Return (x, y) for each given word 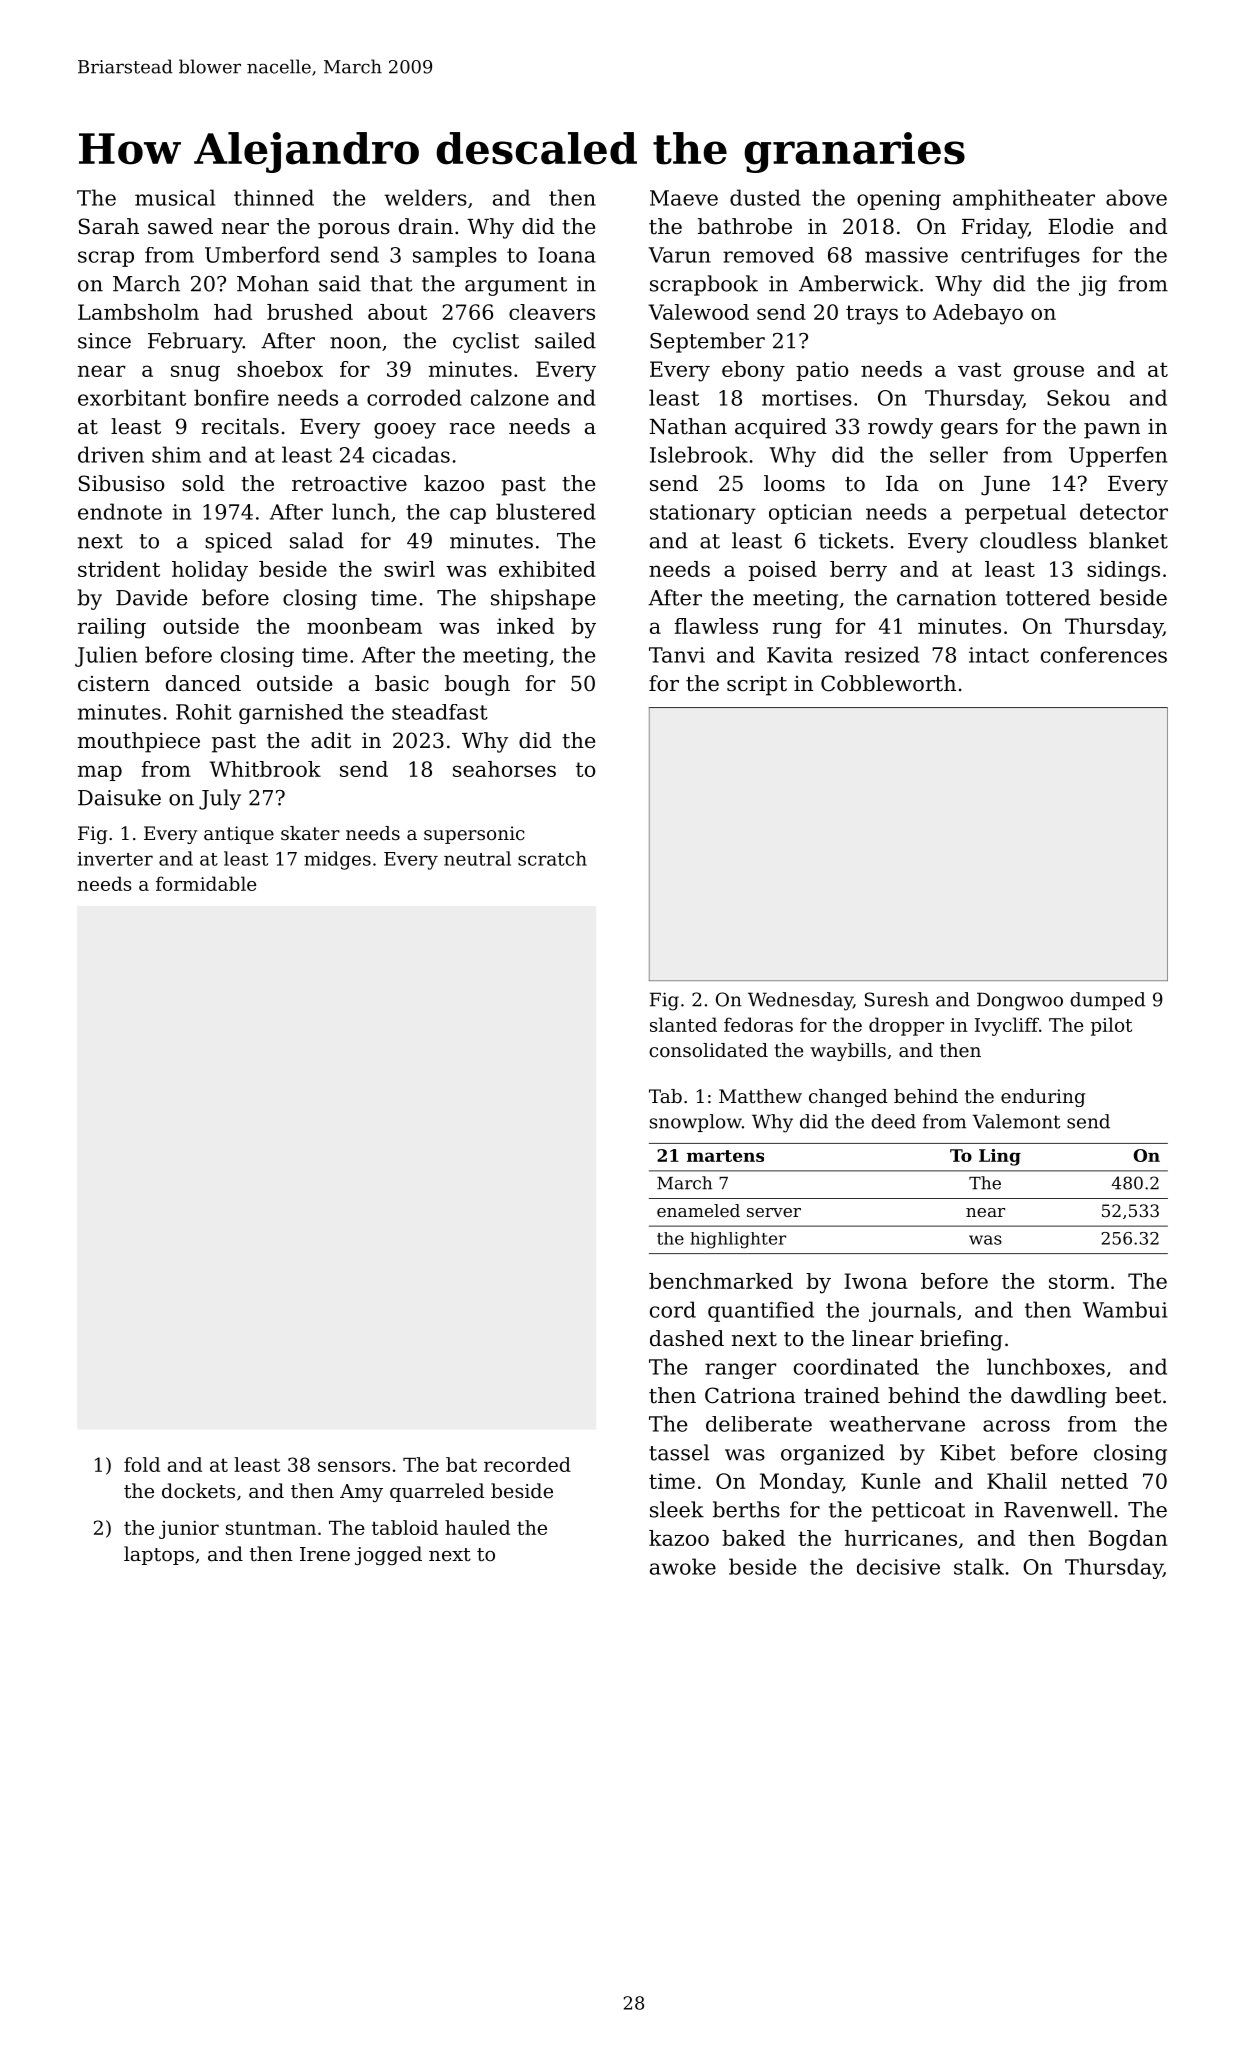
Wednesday (800, 1001)
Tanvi (677, 655)
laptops (159, 1555)
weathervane (897, 1424)
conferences (1104, 654)
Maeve (684, 198)
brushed (310, 312)
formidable (206, 883)
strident (119, 569)
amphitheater (1024, 199)
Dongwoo (1020, 1001)
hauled (477, 1527)
